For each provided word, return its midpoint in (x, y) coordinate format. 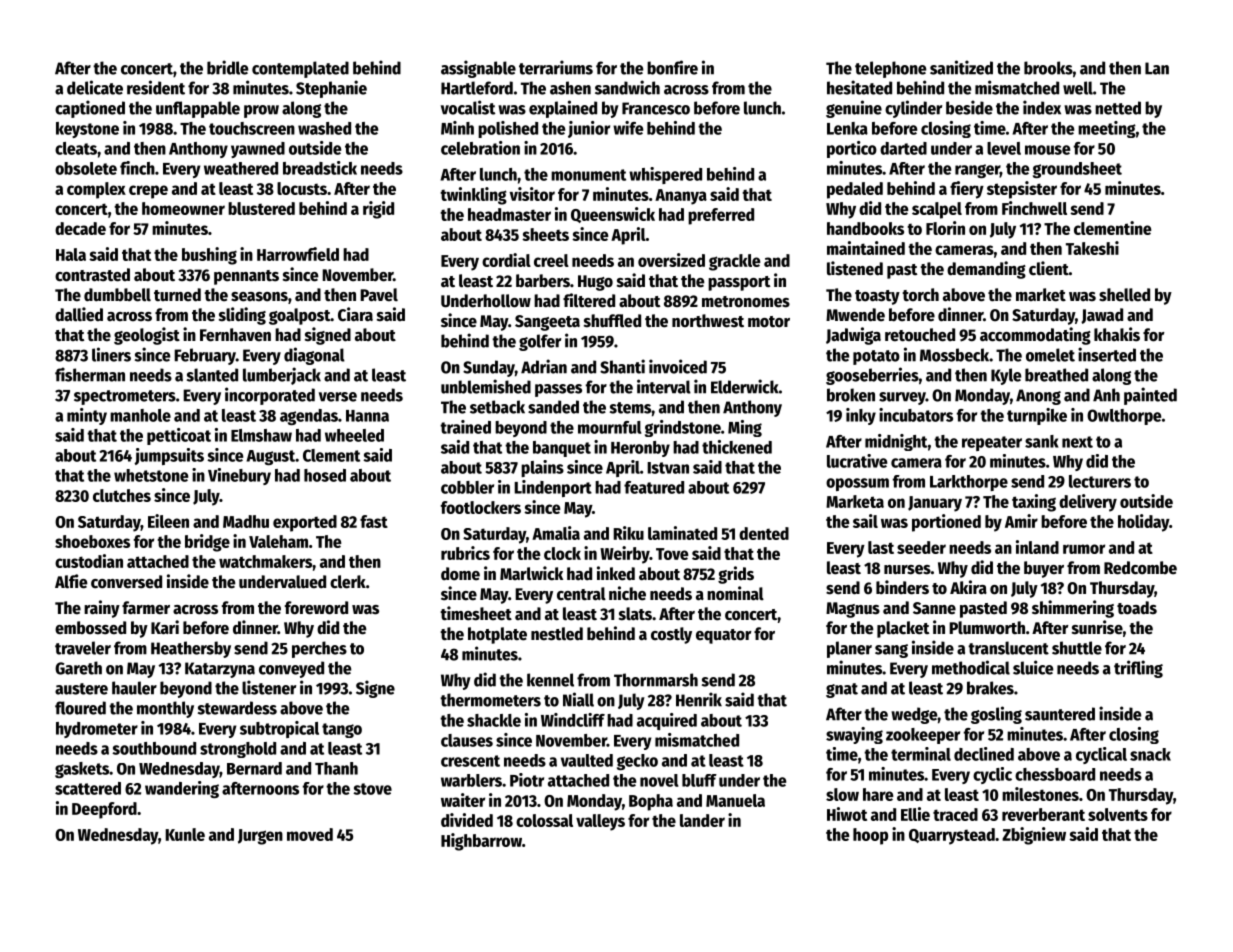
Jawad (1102, 316)
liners (111, 354)
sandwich (627, 87)
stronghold (238, 750)
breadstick (320, 168)
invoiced (678, 366)
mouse (1047, 150)
